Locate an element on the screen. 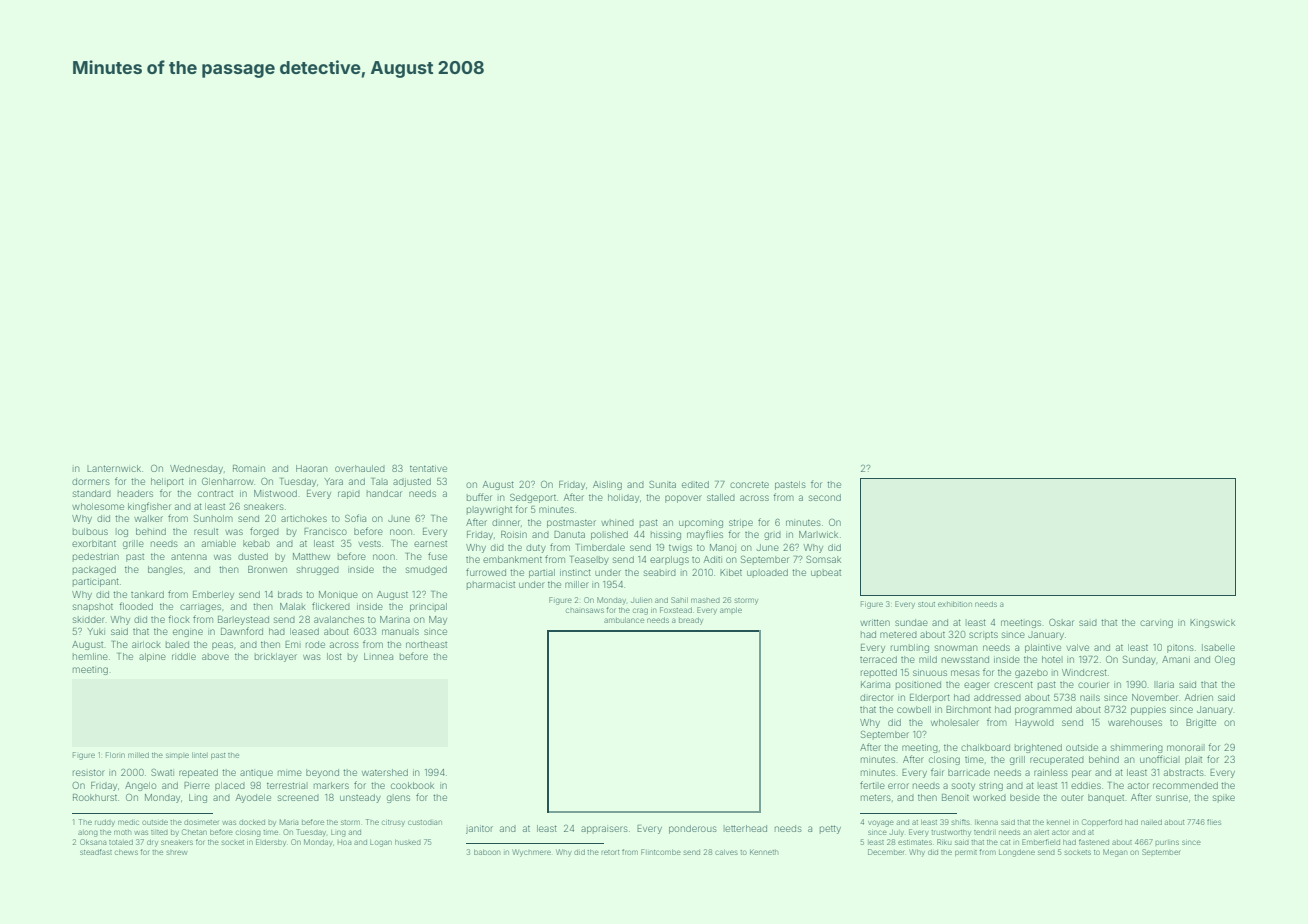 Image resolution: width=1308 pixels, height=924 pixels. second is located at coordinates (825, 497).
